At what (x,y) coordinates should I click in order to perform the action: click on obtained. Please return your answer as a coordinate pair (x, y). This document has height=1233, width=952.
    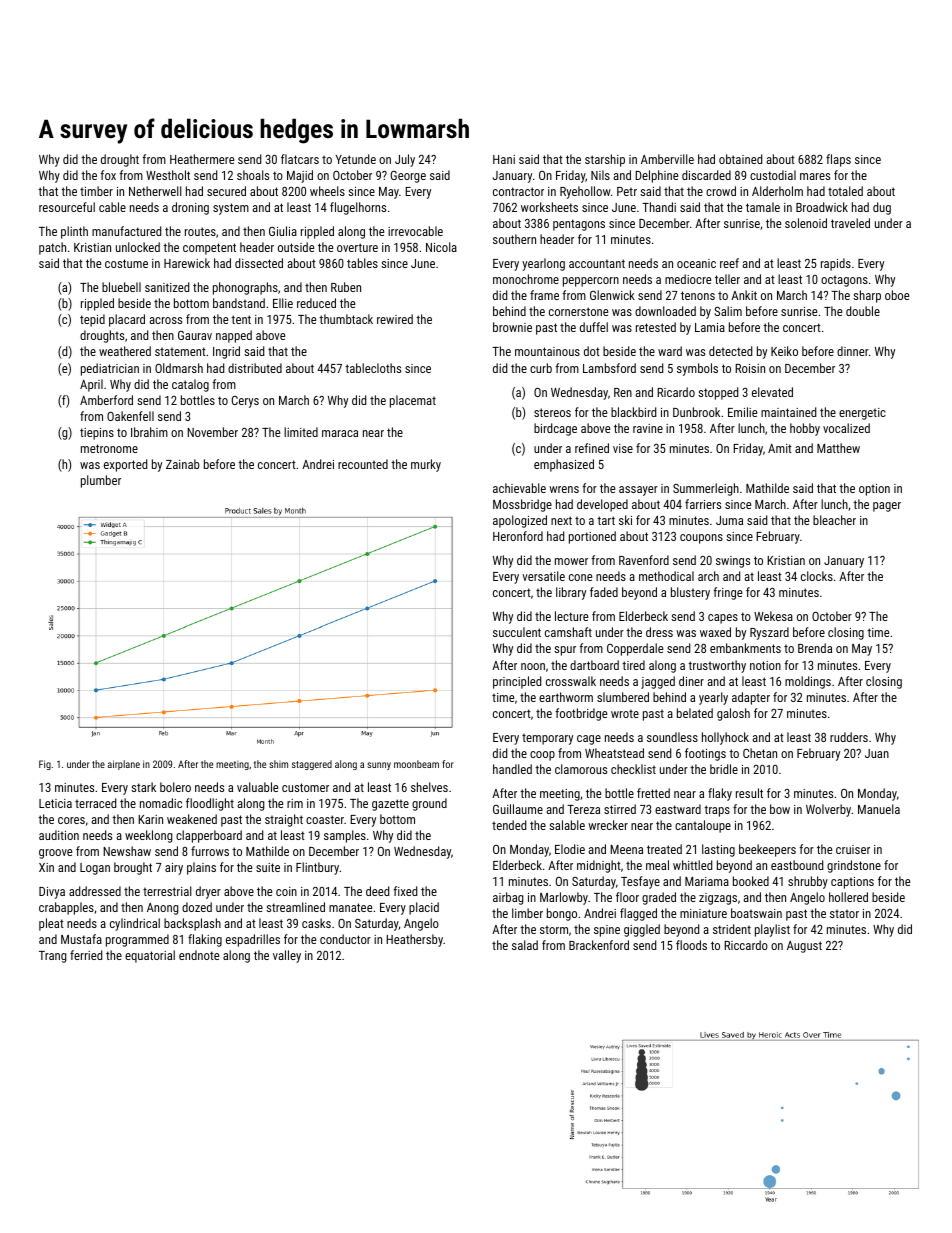
    Looking at the image, I should click on (740, 159).
